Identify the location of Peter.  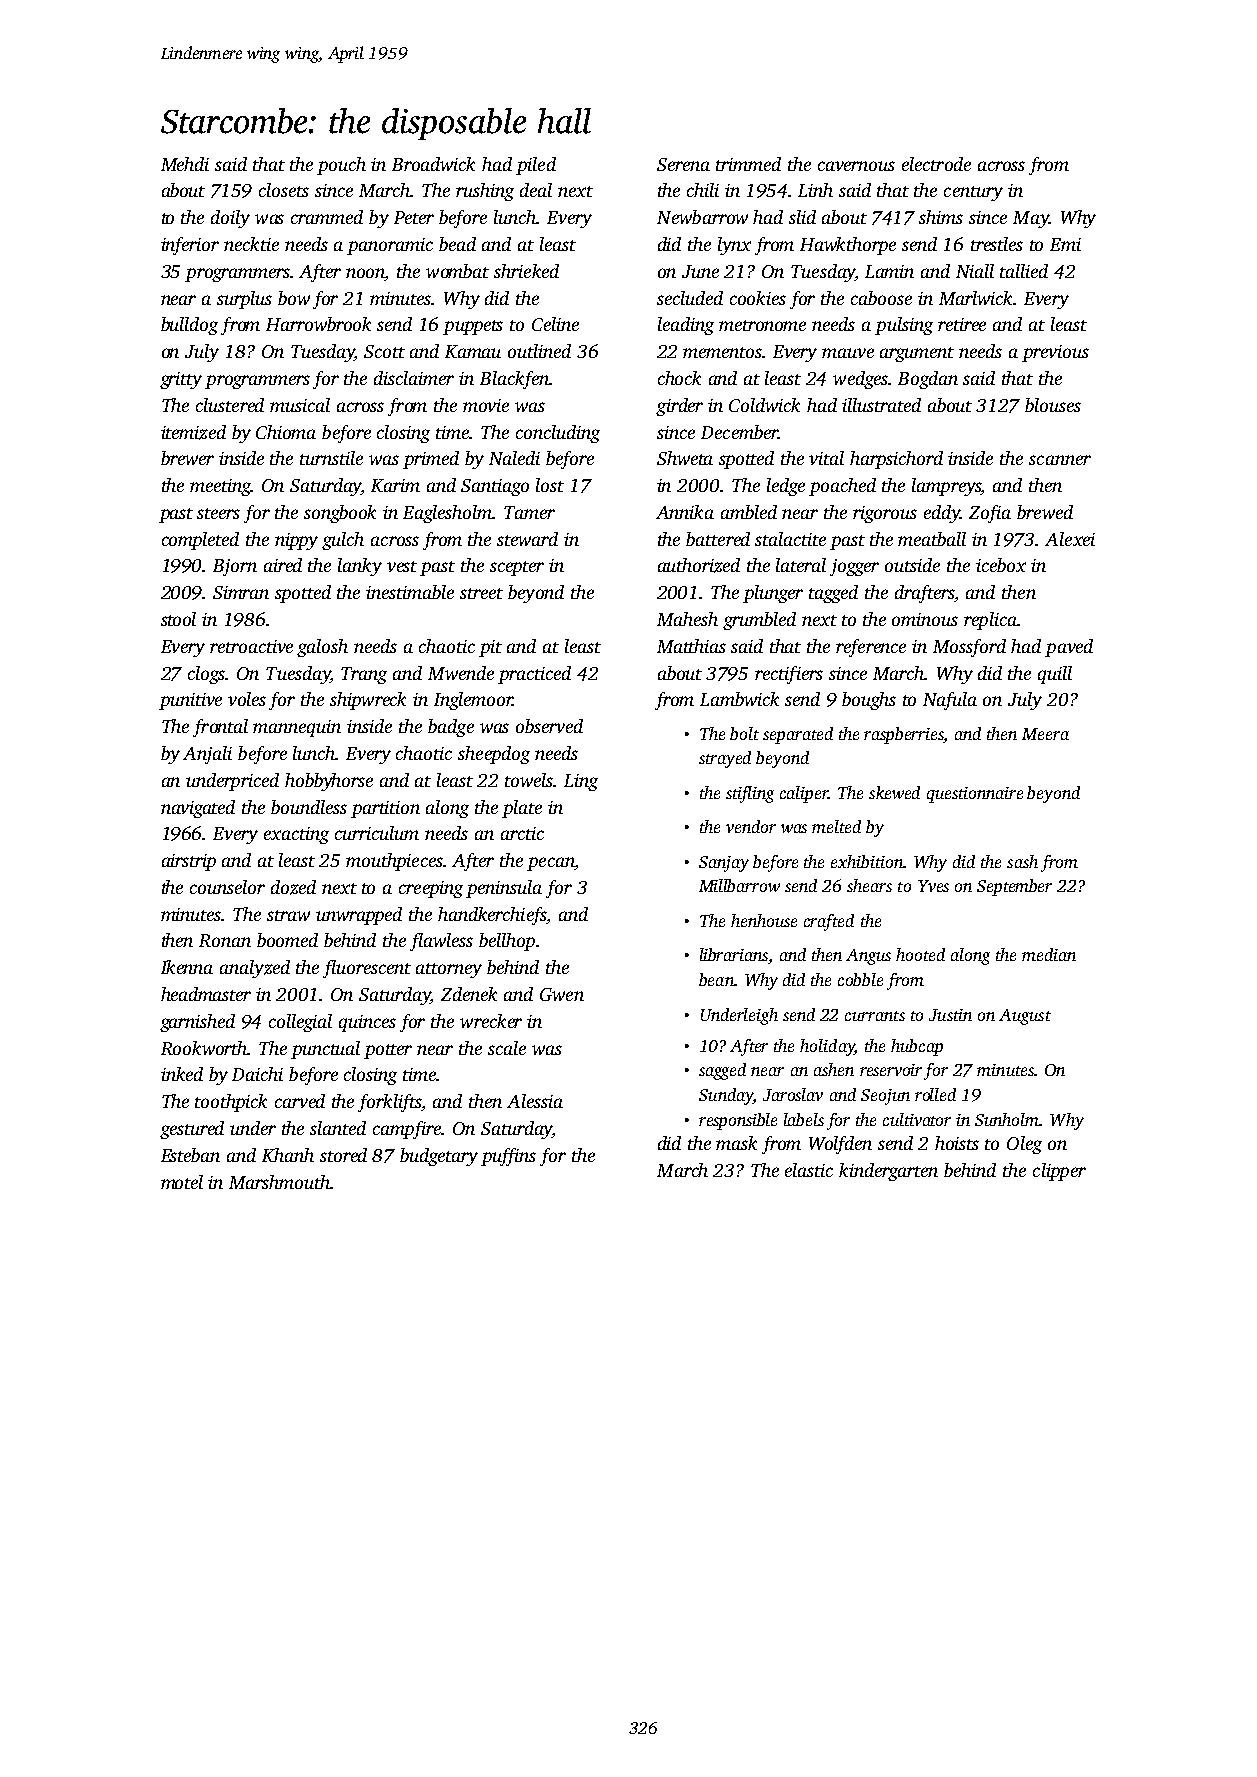
(414, 217).
